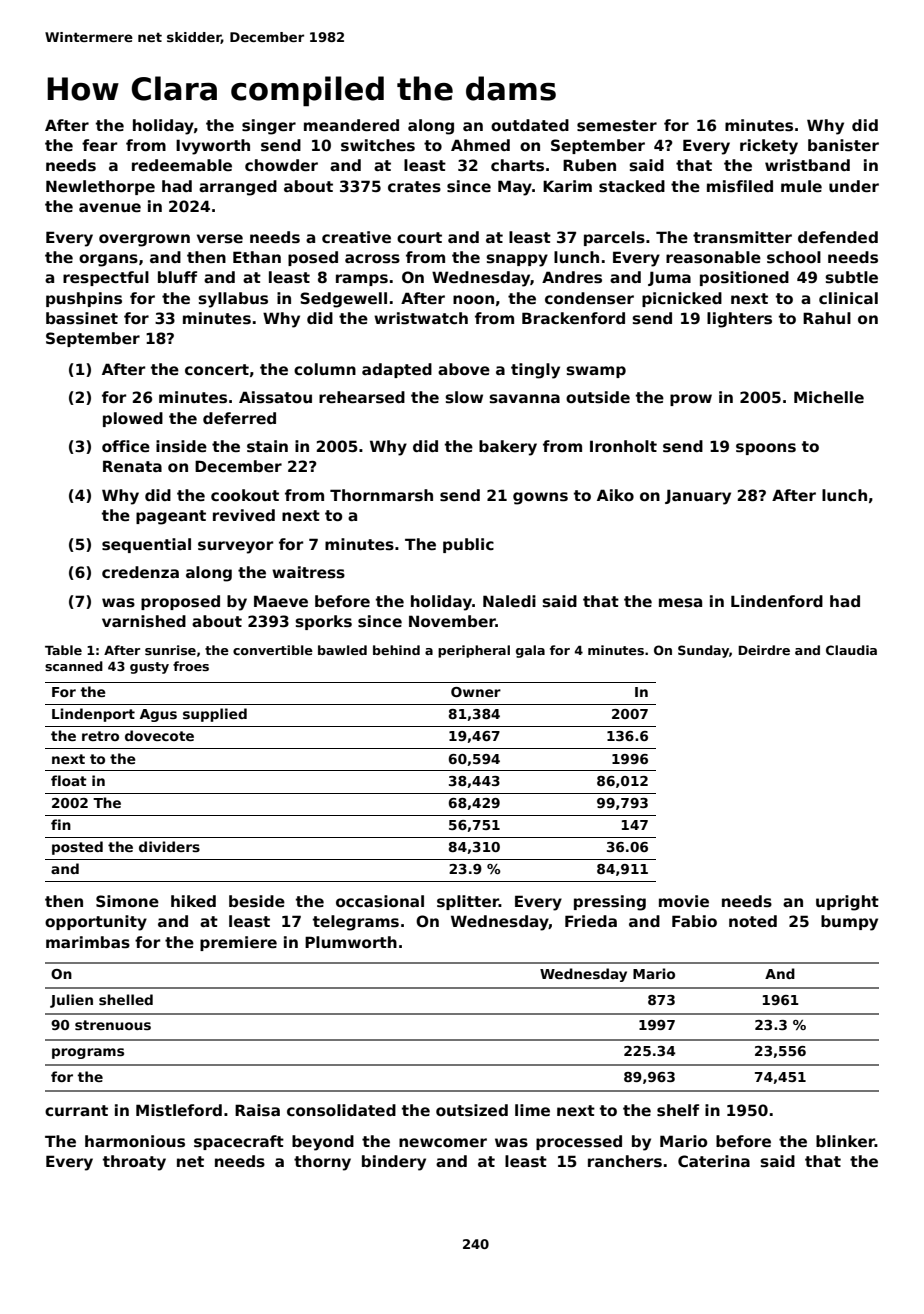  I want to click on above, so click(464, 369).
